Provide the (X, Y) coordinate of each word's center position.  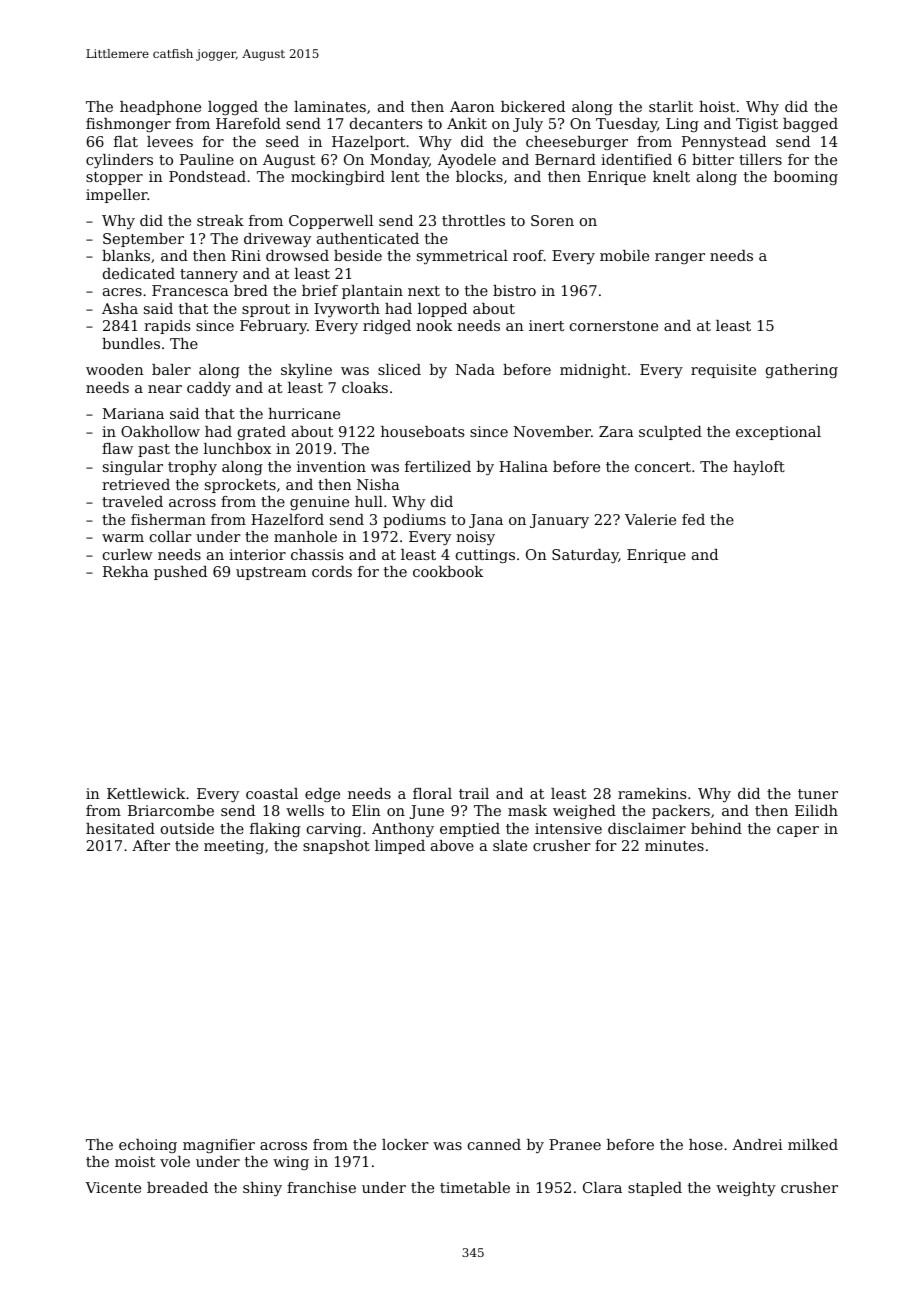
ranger (680, 258)
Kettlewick (146, 793)
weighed (584, 812)
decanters (386, 123)
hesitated (120, 828)
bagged (810, 125)
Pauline (207, 159)
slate (510, 845)
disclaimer (647, 828)
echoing (148, 1146)
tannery (209, 276)
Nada (475, 369)
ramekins (652, 793)
